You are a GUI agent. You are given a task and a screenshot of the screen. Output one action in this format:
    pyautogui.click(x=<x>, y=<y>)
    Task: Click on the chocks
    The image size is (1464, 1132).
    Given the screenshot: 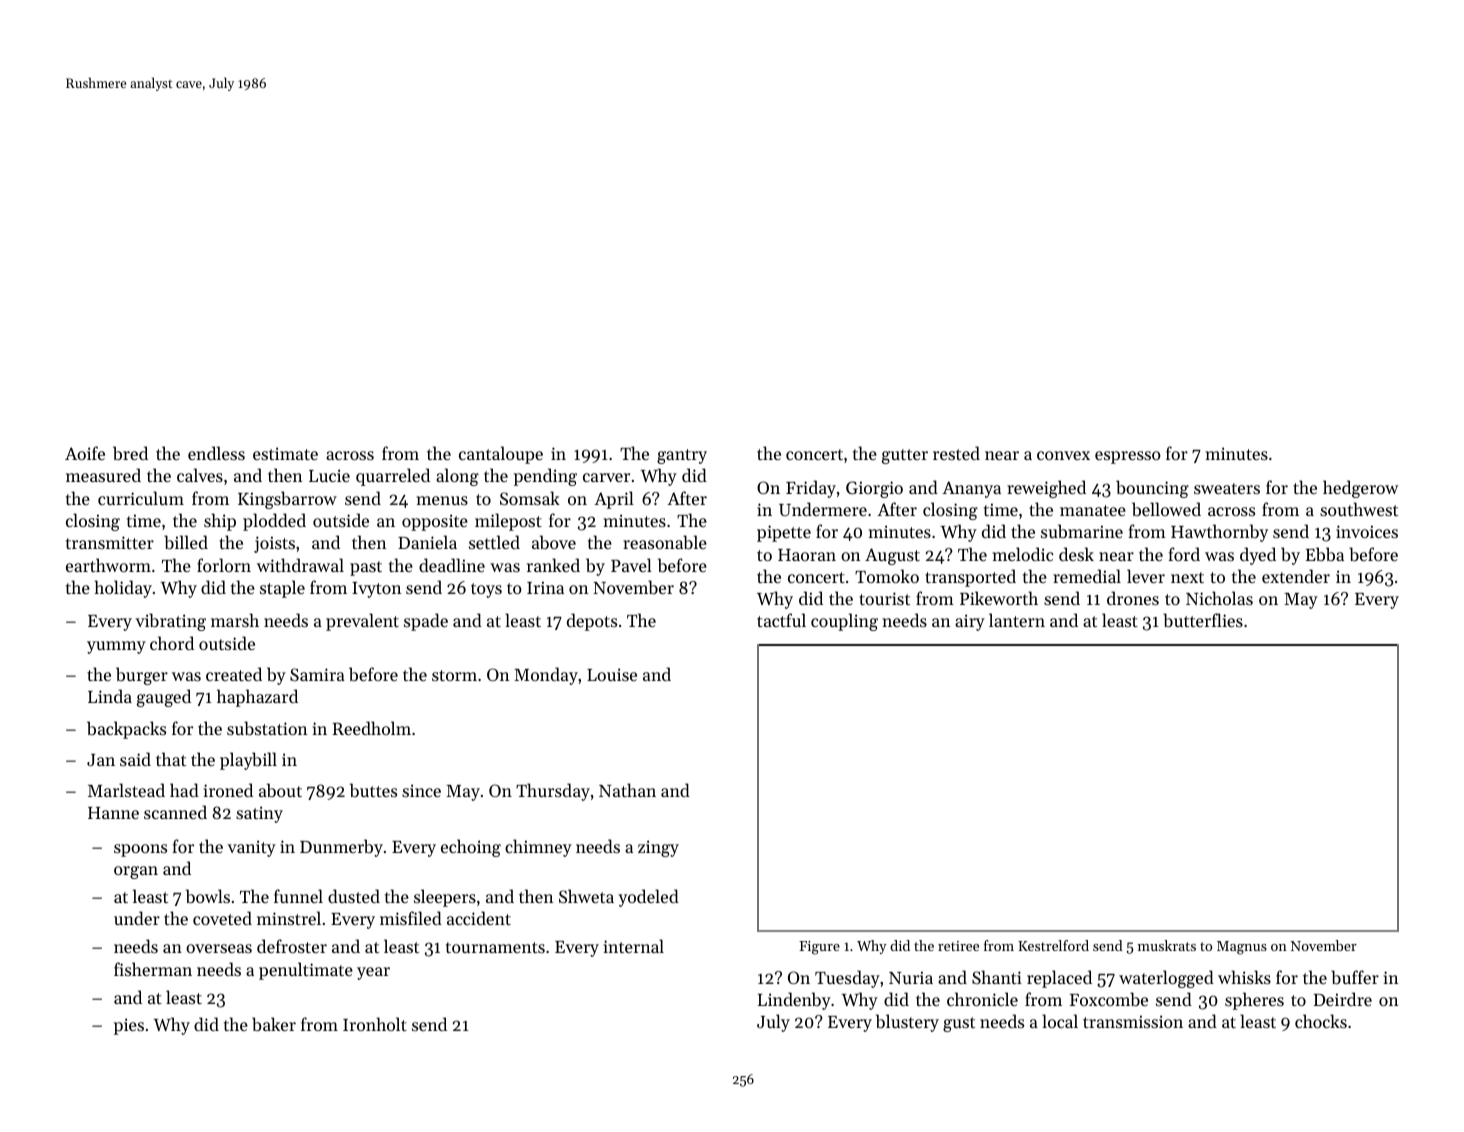 What is the action you would take?
    pyautogui.click(x=1321, y=1021)
